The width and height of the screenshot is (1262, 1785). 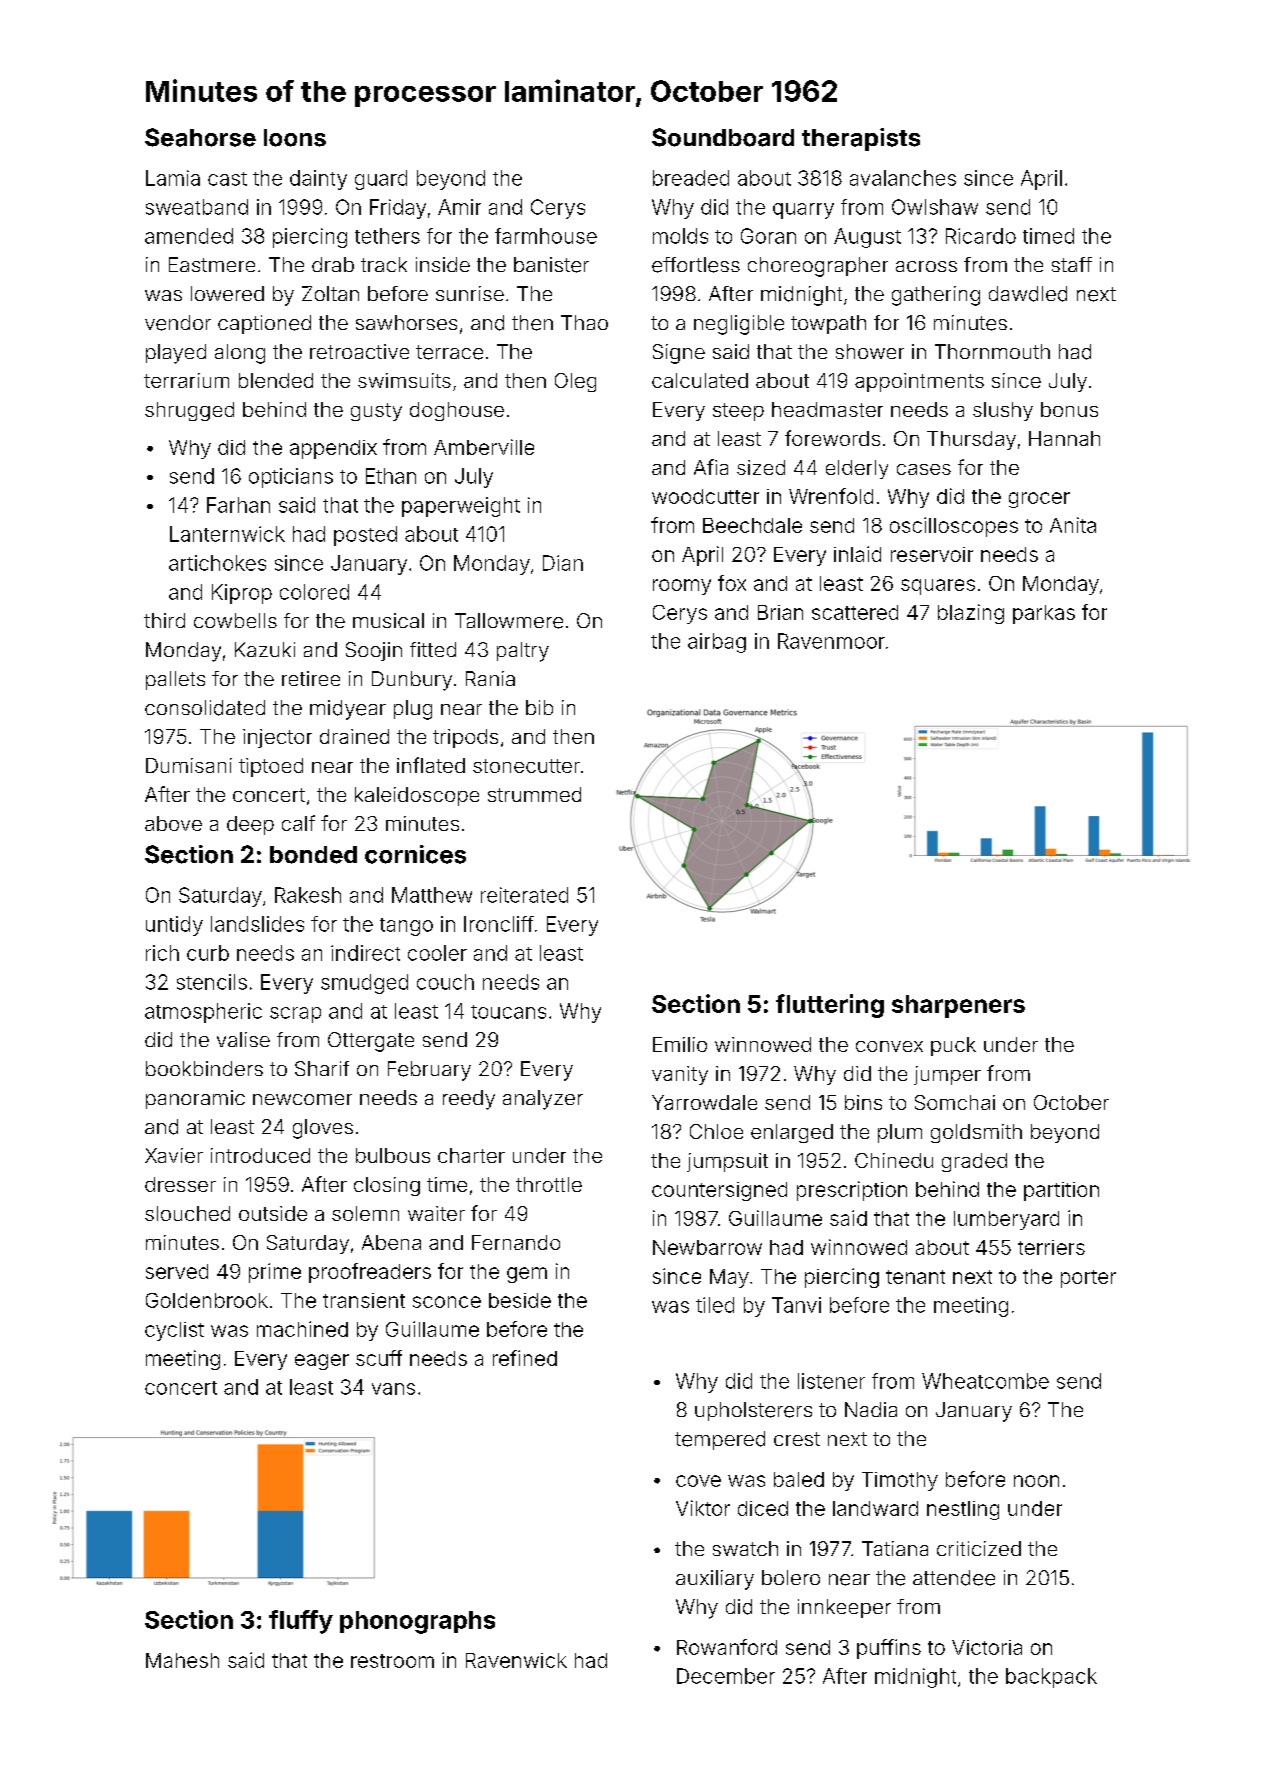 What do you see at coordinates (974, 1162) in the screenshot?
I see `graded` at bounding box center [974, 1162].
